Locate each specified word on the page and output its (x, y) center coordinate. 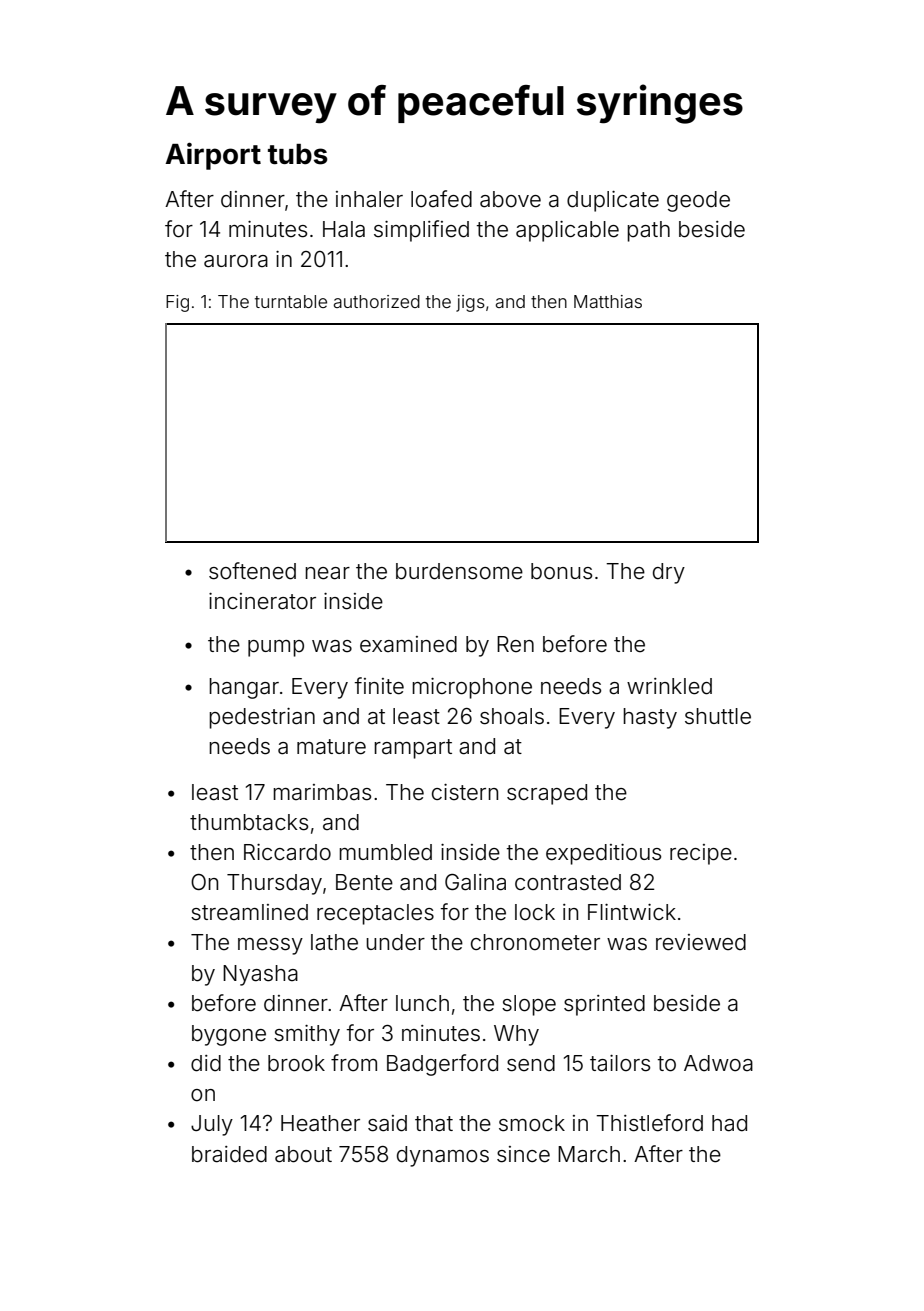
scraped (547, 794)
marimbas (322, 792)
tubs (298, 154)
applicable (567, 231)
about (303, 1154)
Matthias (608, 301)
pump (276, 648)
